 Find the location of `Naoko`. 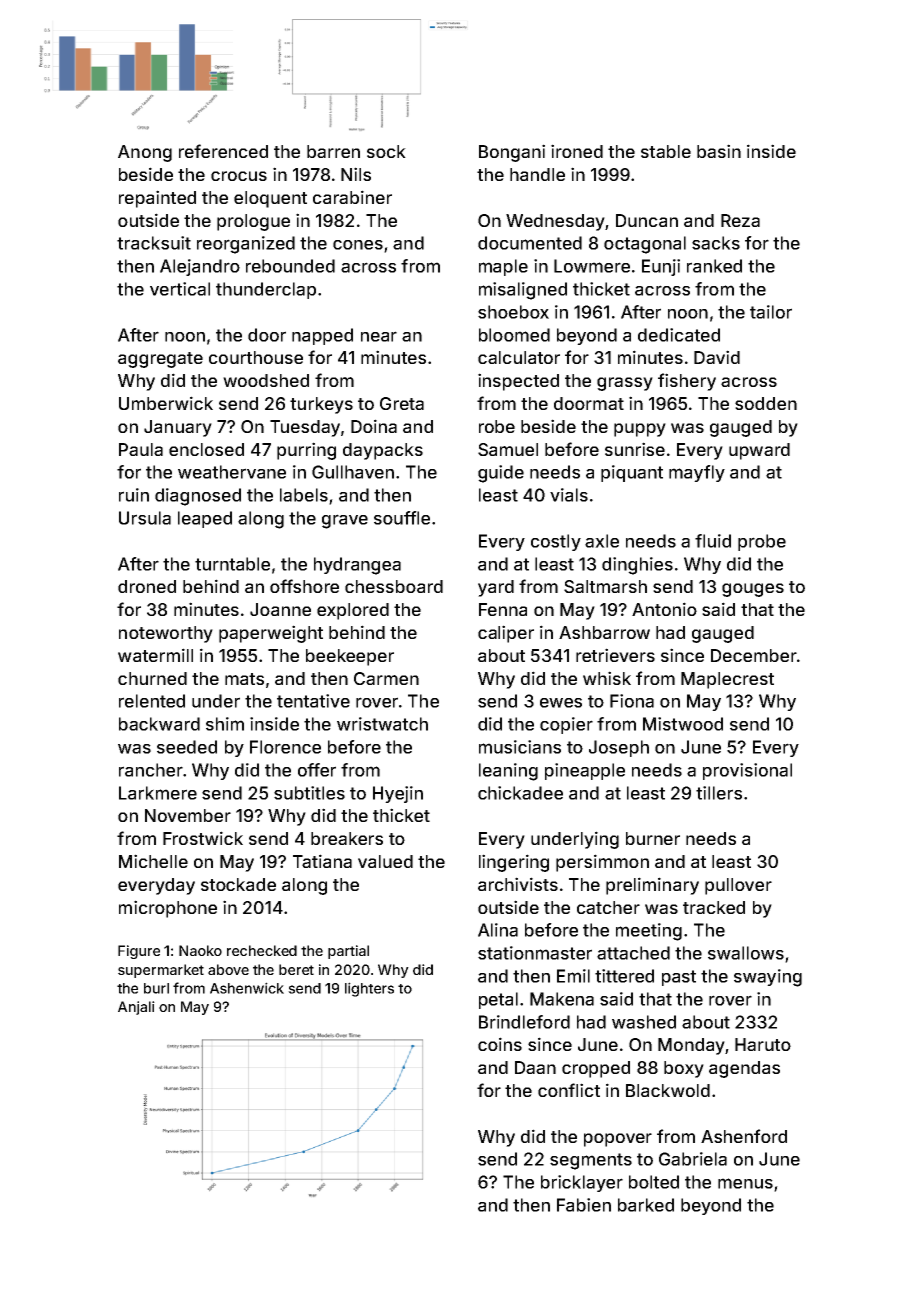

Naoko is located at coordinates (200, 950).
